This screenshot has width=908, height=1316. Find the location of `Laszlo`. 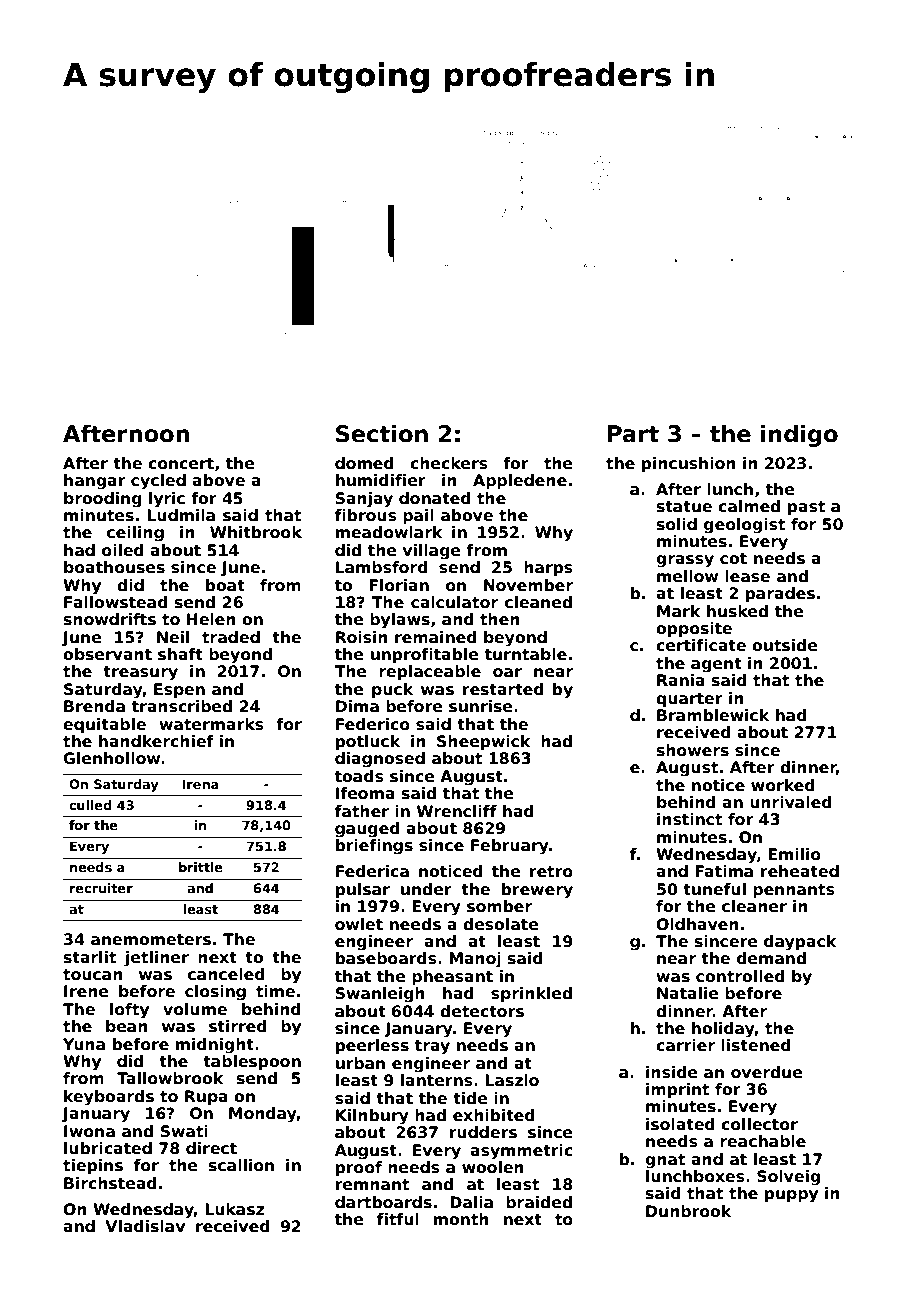

Laszlo is located at coordinates (512, 1080).
